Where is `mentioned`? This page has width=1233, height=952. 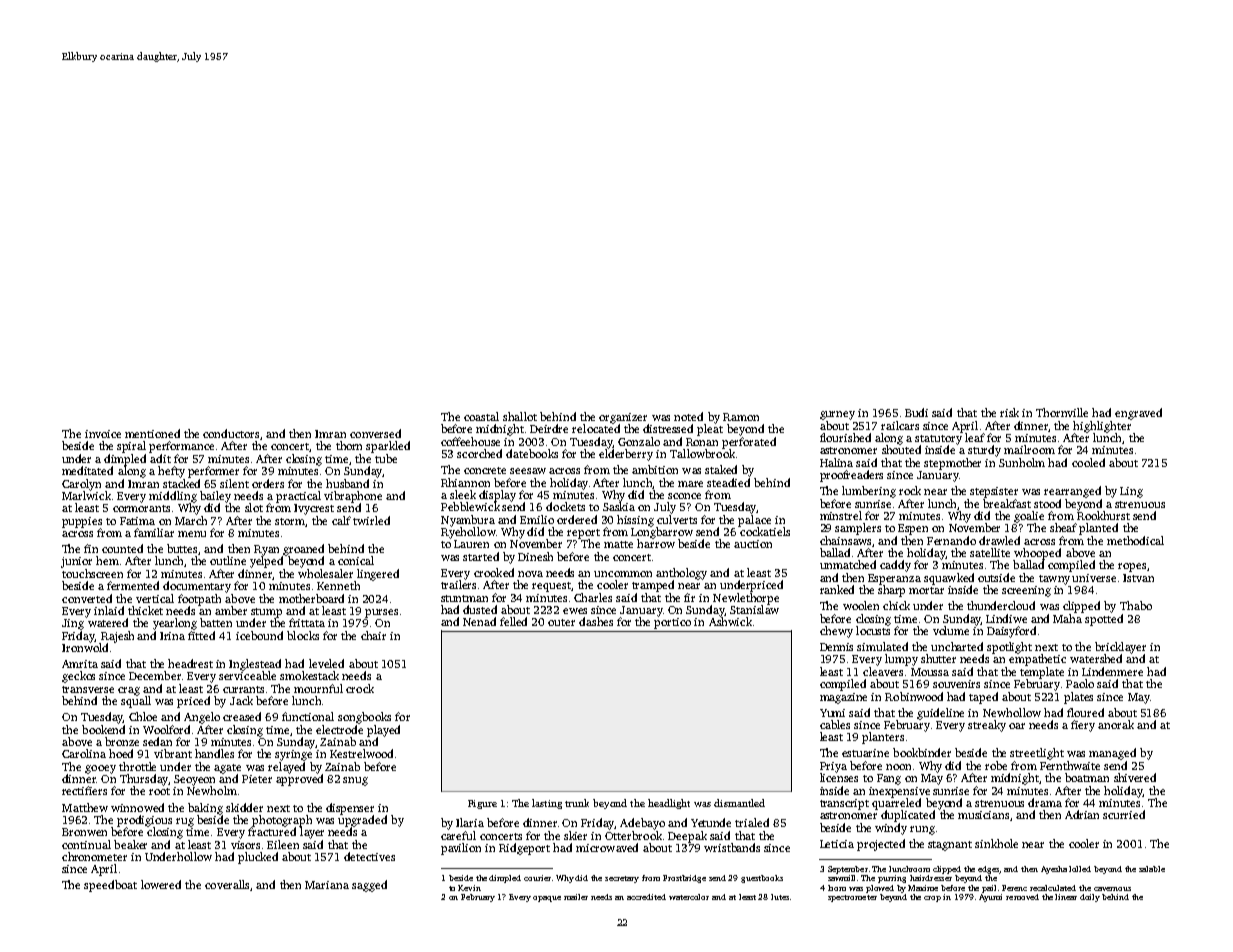 mentioned is located at coordinates (152, 433).
